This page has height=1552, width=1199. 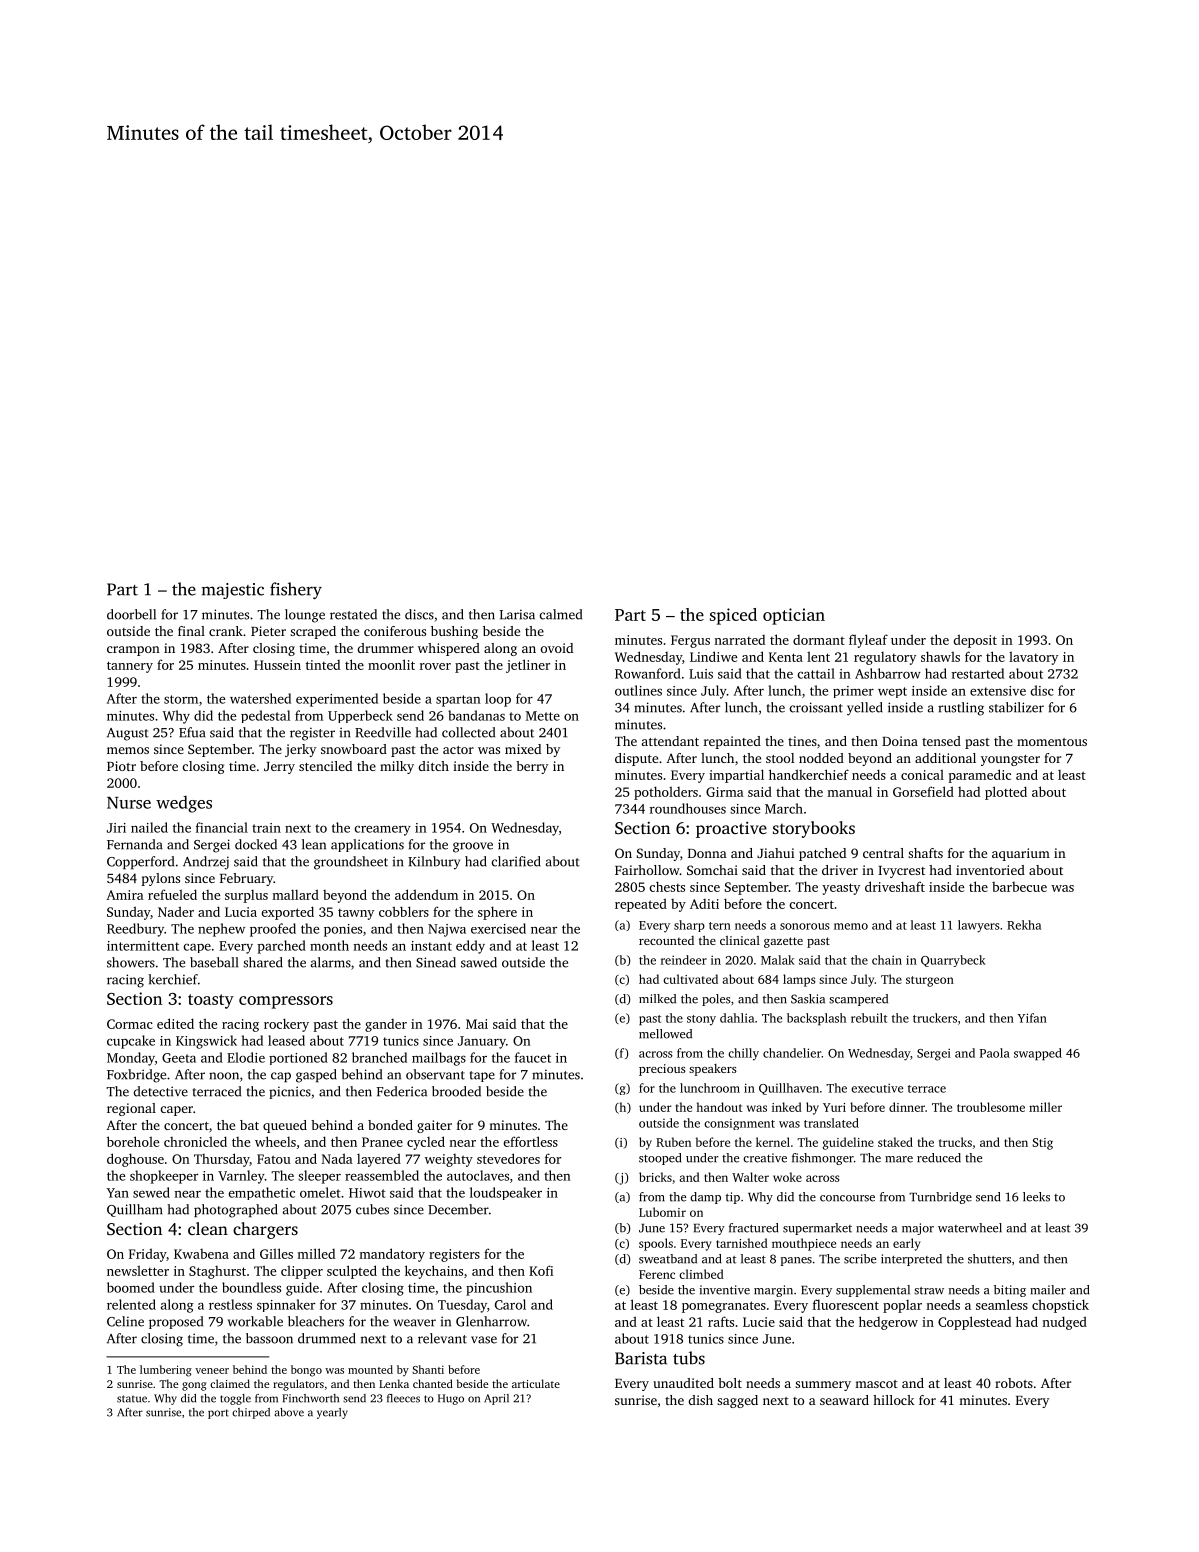 I want to click on outlines, so click(x=638, y=690).
